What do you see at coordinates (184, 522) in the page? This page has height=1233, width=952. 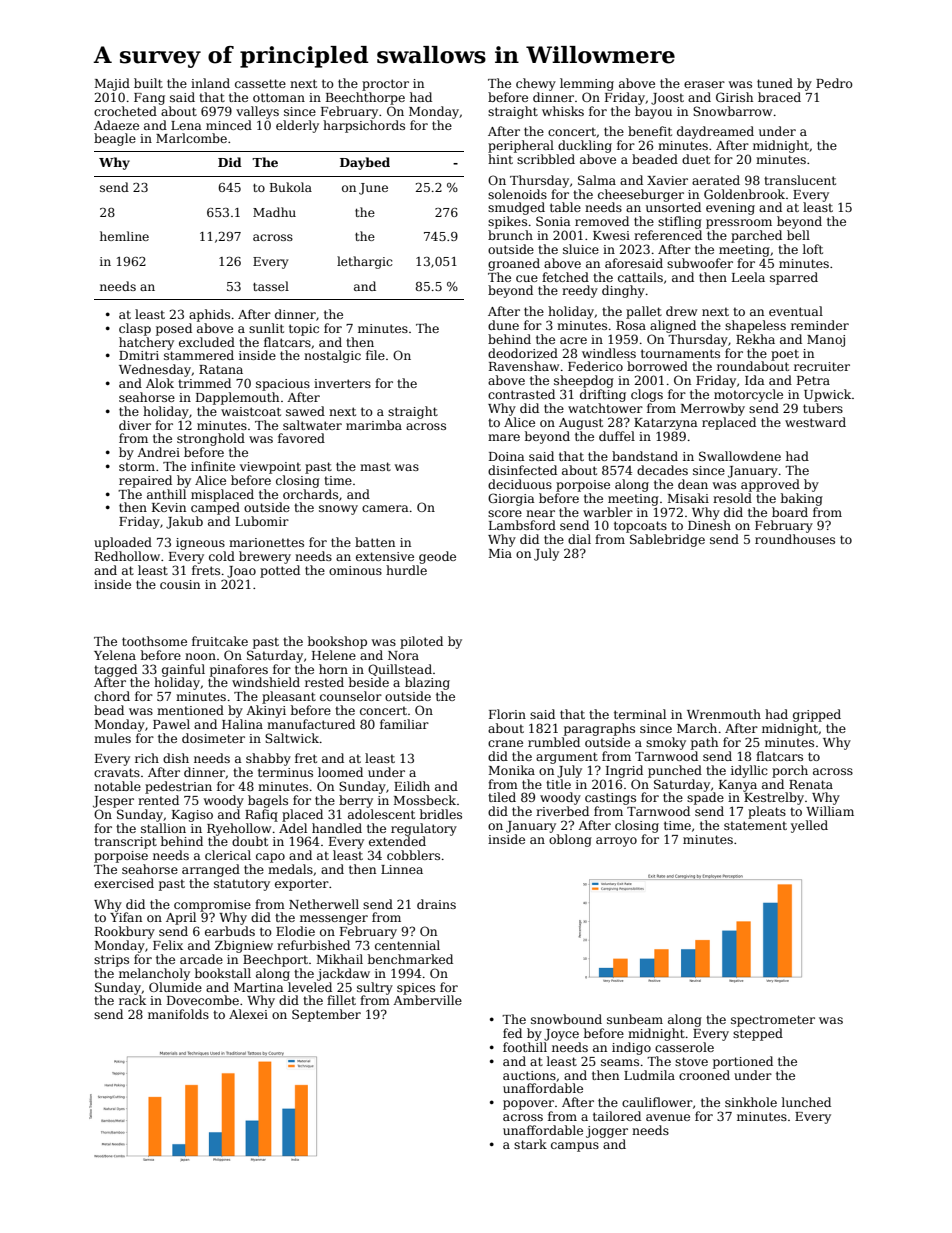 I see `Jakub` at bounding box center [184, 522].
